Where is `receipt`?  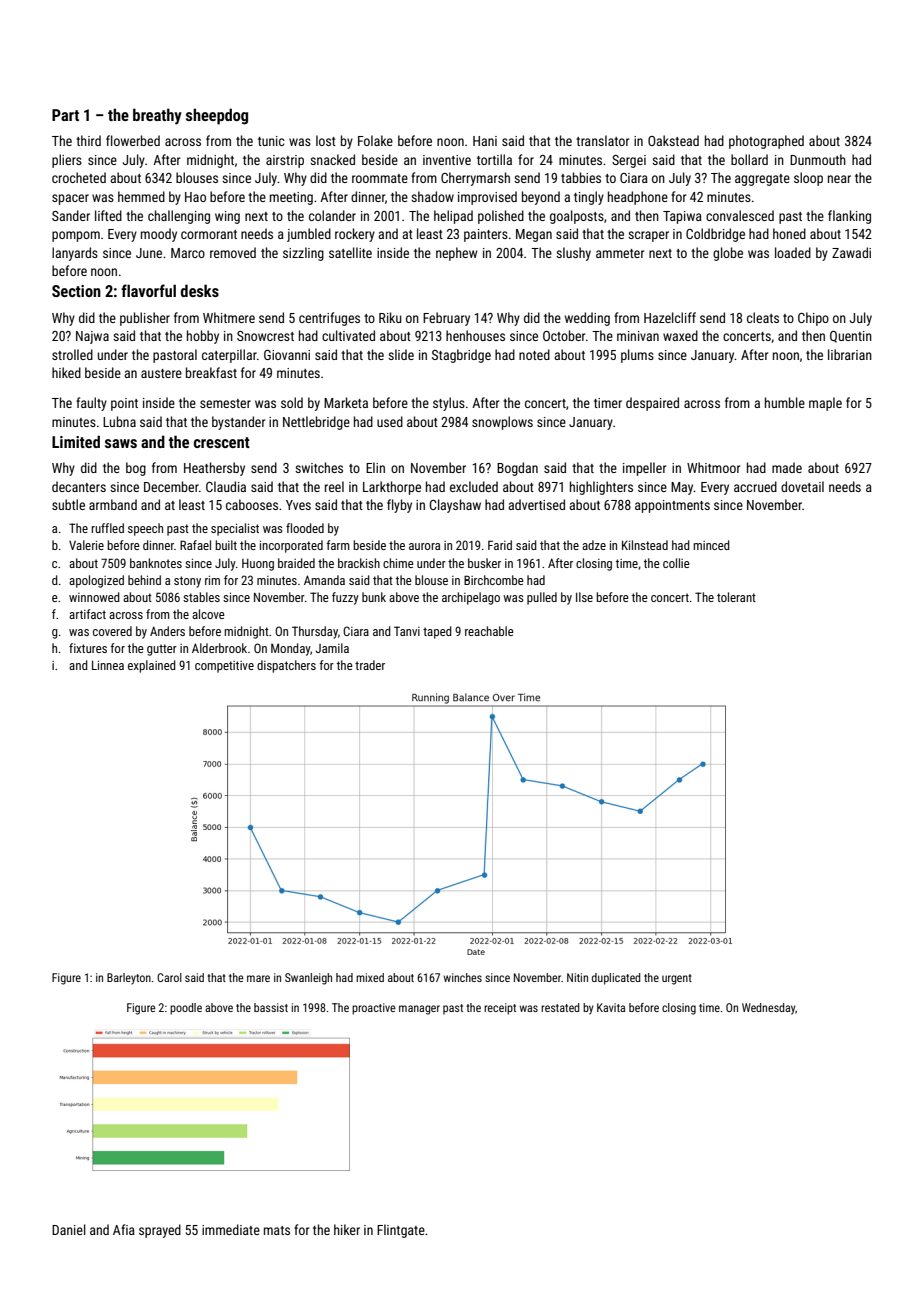 receipt is located at coordinates (500, 1009).
